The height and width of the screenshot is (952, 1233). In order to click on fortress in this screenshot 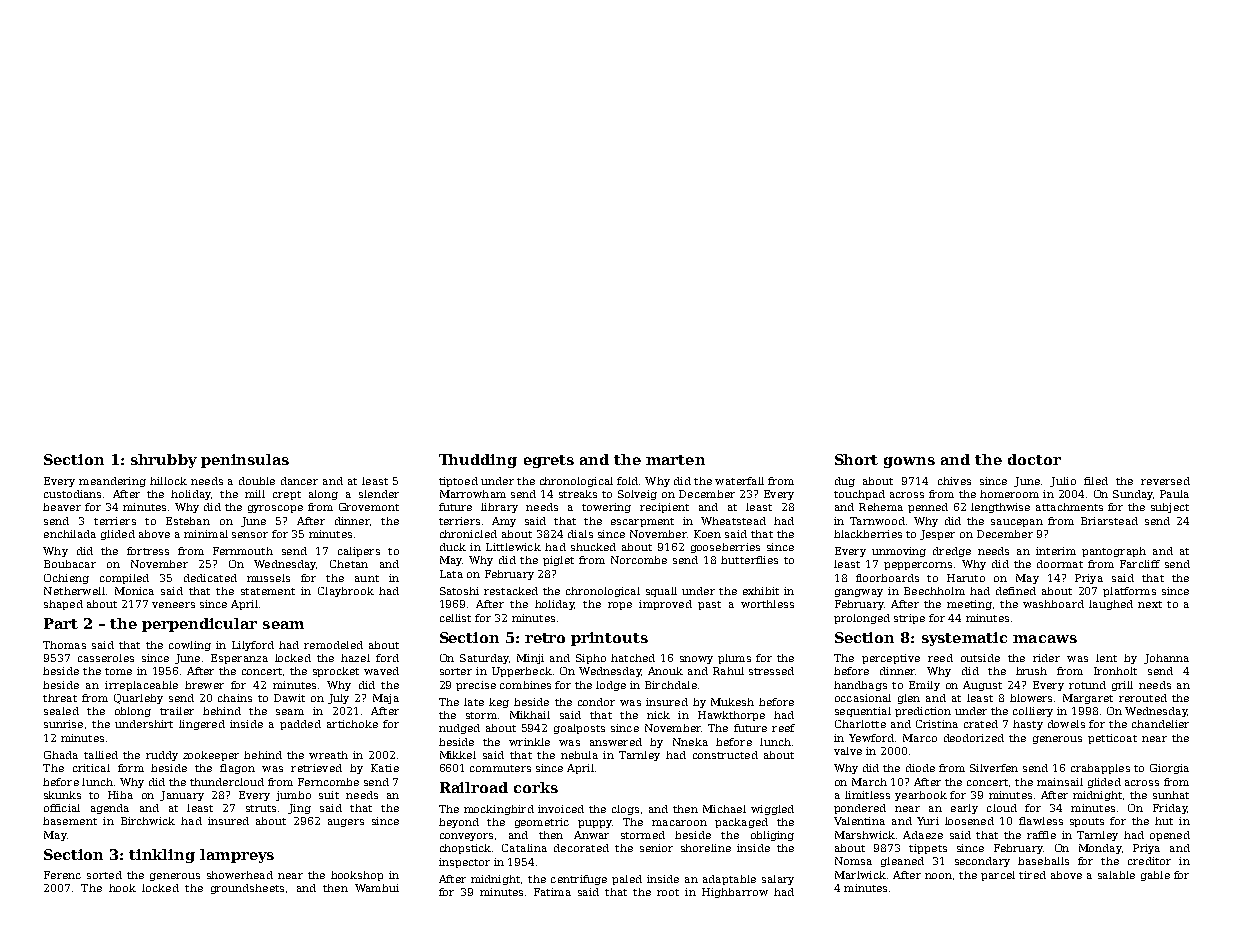, I will do `click(148, 551)`.
